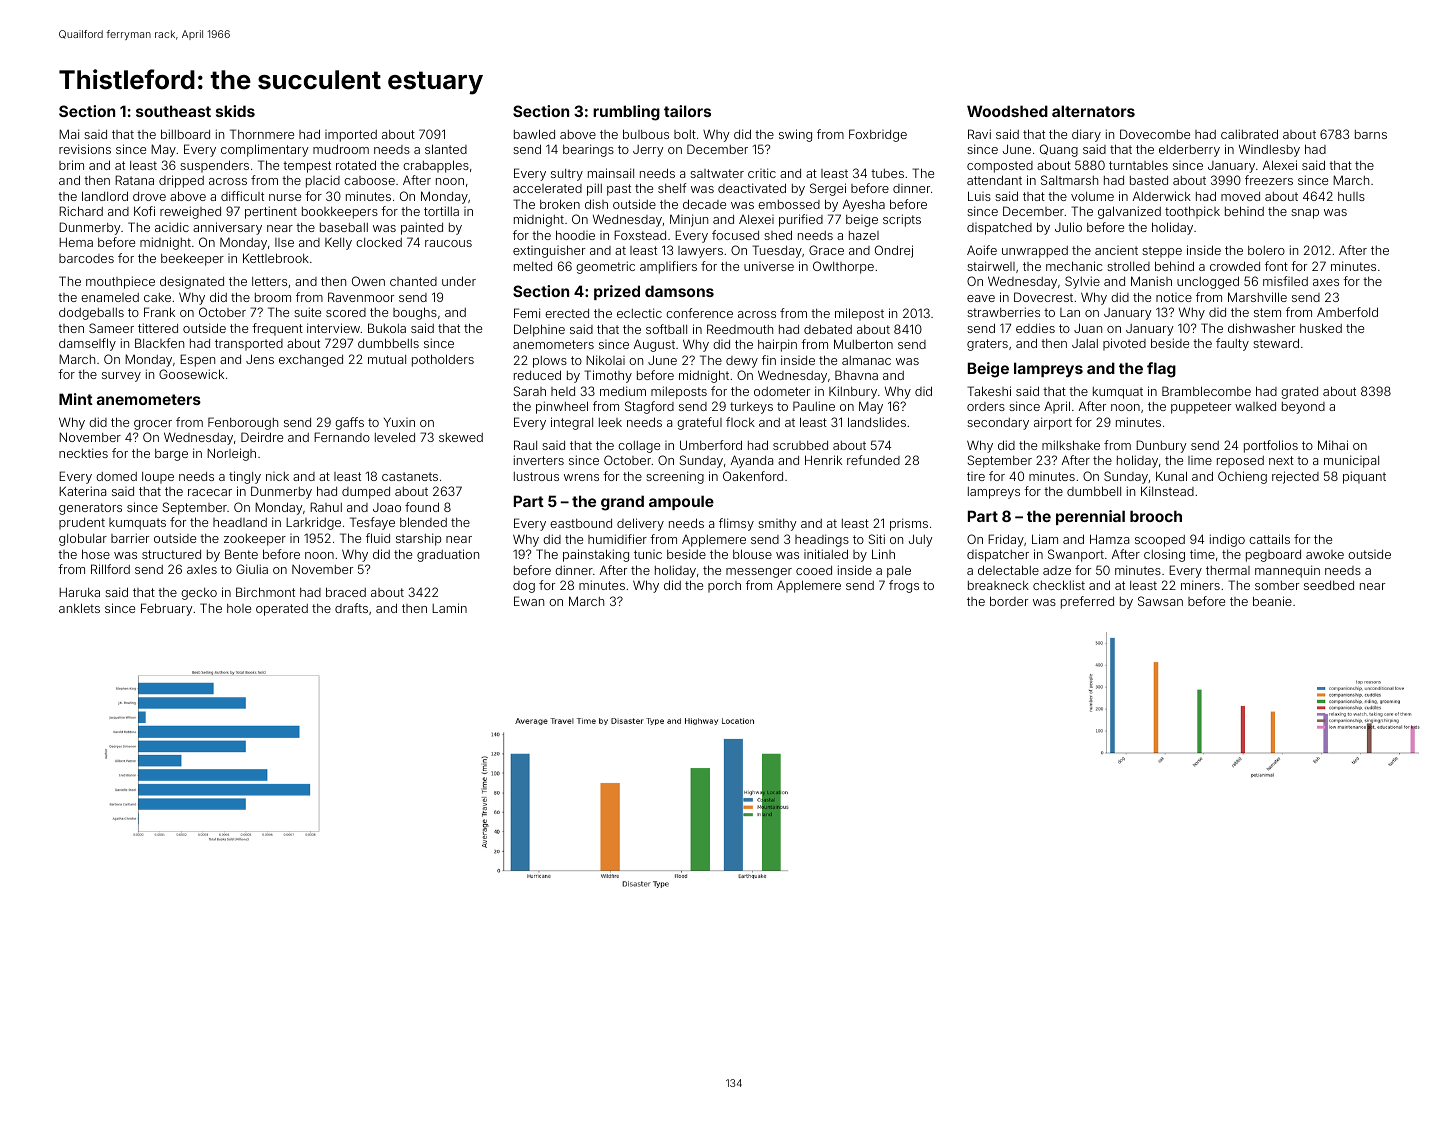  Describe the element at coordinates (1269, 180) in the document. I see `freezers` at that location.
